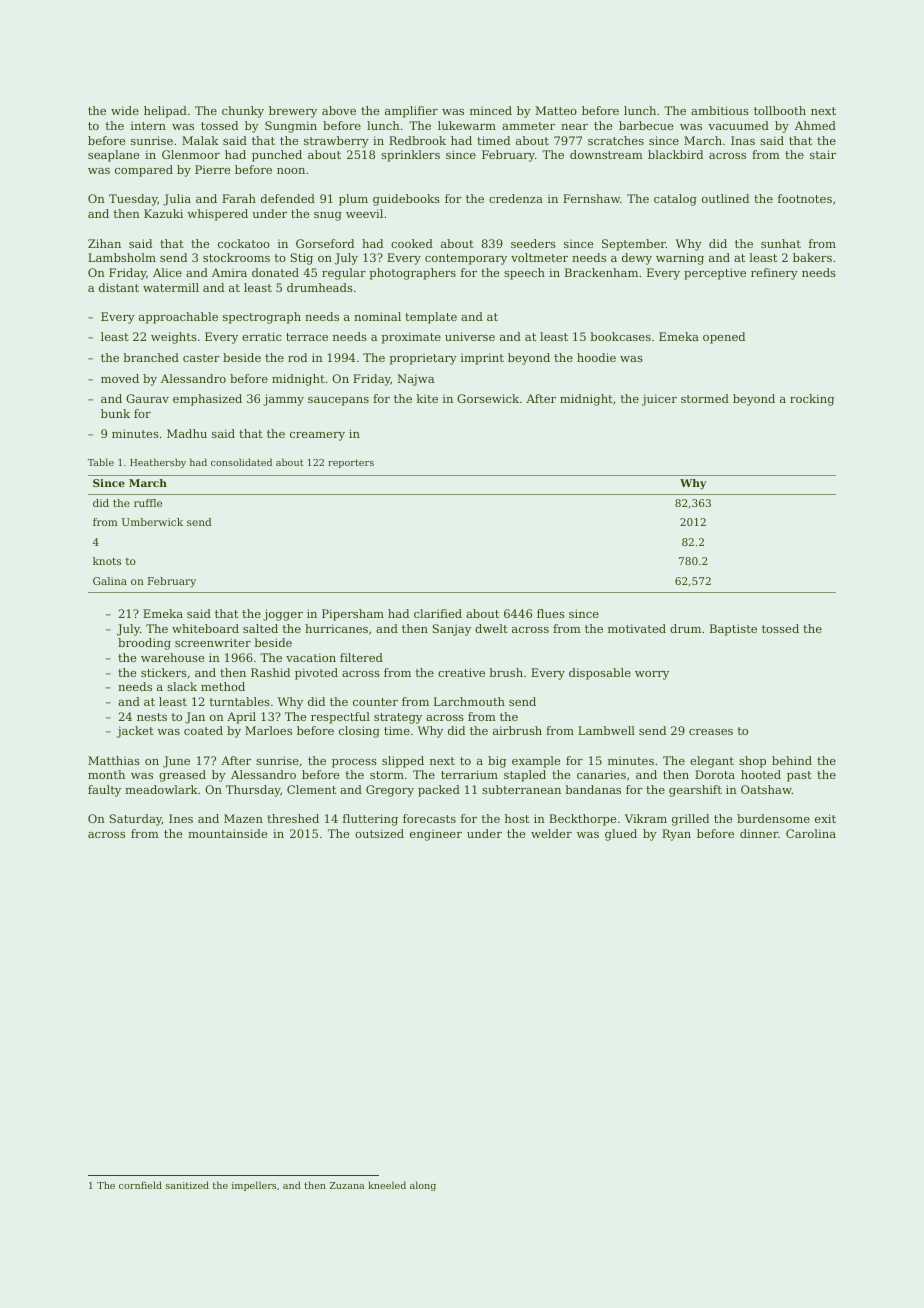 The width and height of the document is (924, 1308). What do you see at coordinates (759, 833) in the document?
I see `dinner` at bounding box center [759, 833].
